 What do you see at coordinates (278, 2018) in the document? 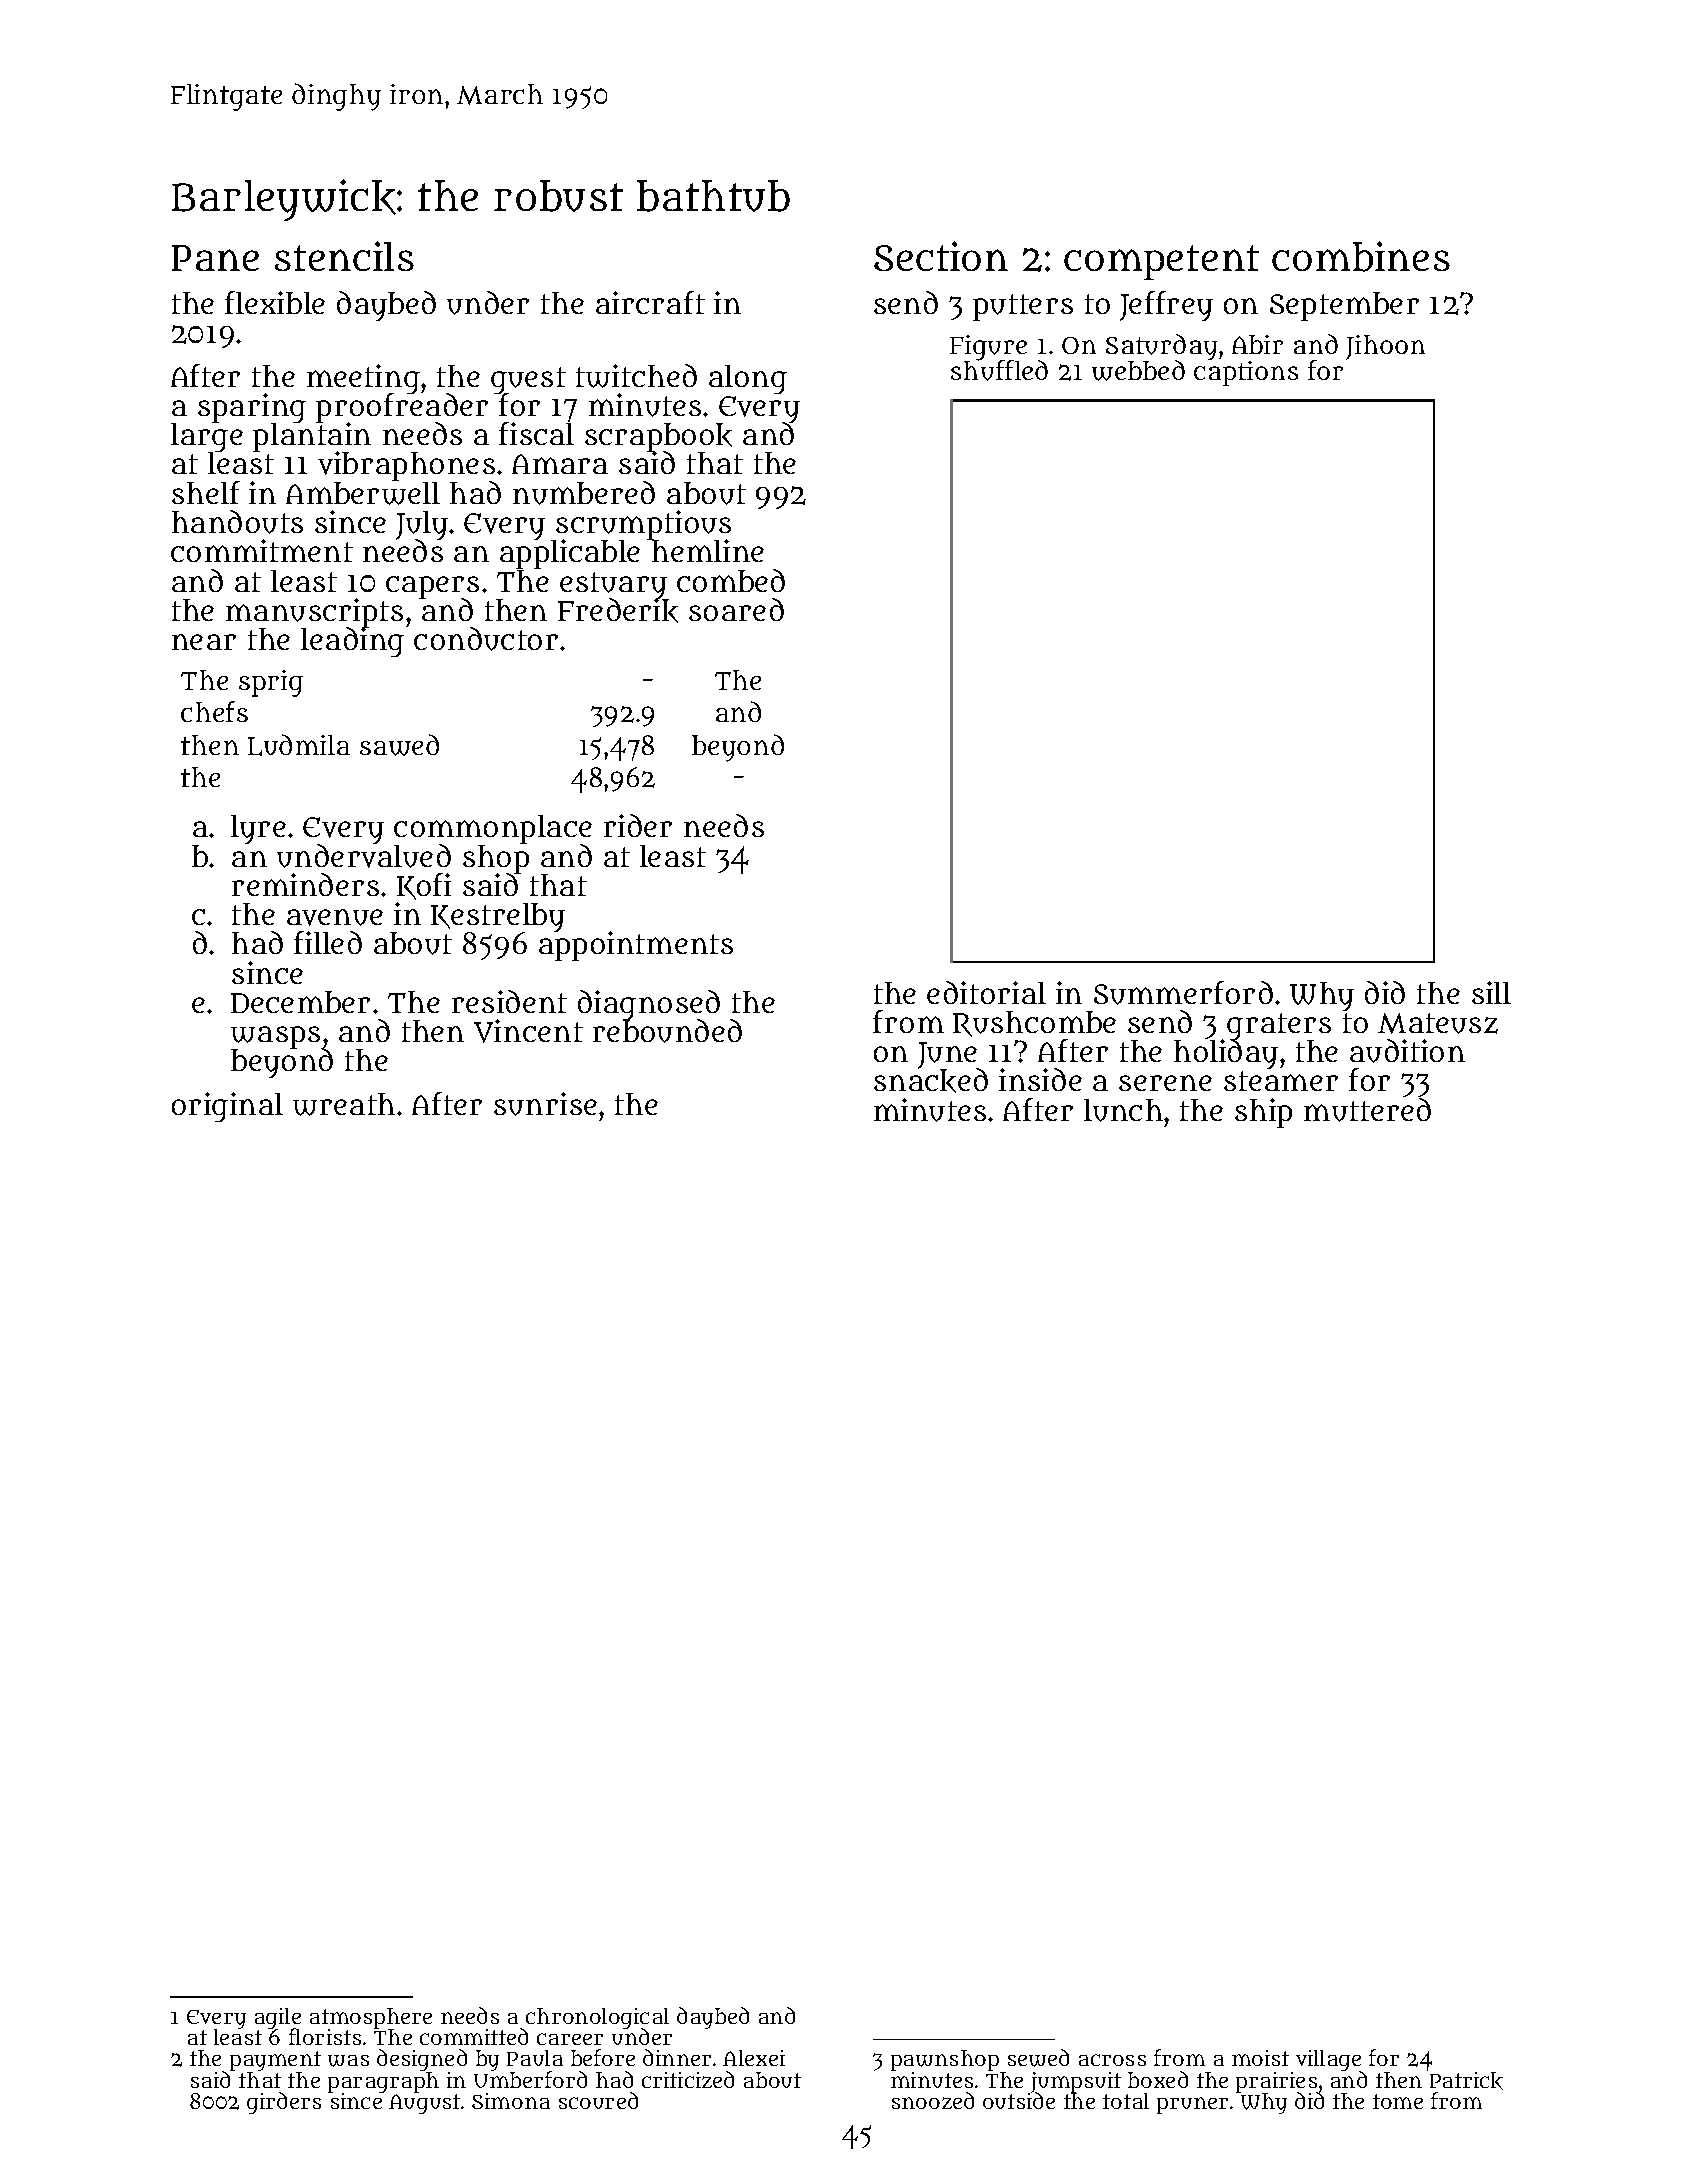
I see `agile` at bounding box center [278, 2018].
